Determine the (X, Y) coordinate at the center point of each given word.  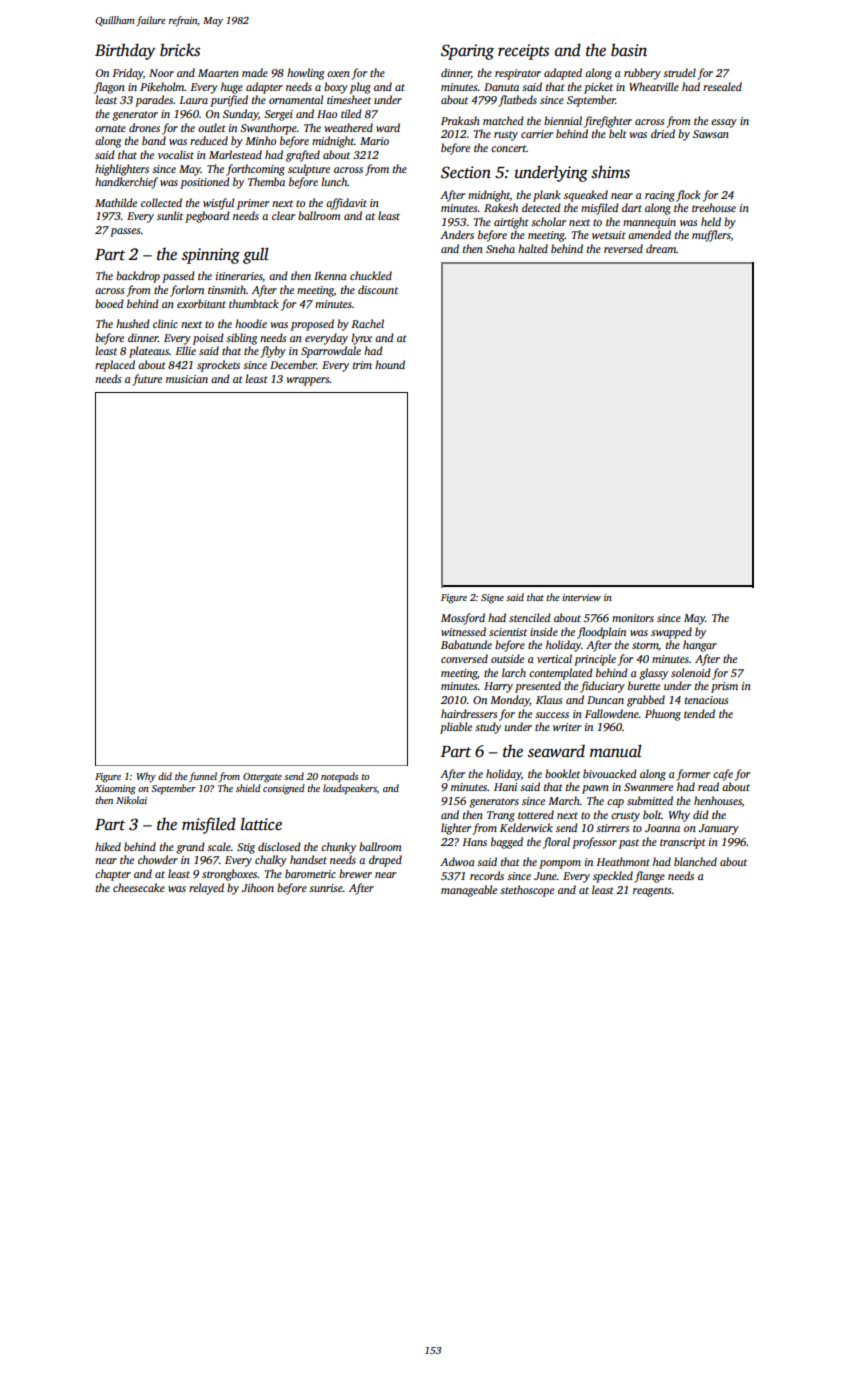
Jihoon (258, 887)
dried (663, 133)
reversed (623, 248)
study (488, 728)
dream (661, 248)
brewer (355, 873)
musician (187, 379)
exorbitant (201, 303)
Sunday (240, 115)
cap (615, 803)
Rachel (367, 323)
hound (390, 364)
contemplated (561, 674)
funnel (203, 777)
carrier (537, 134)
